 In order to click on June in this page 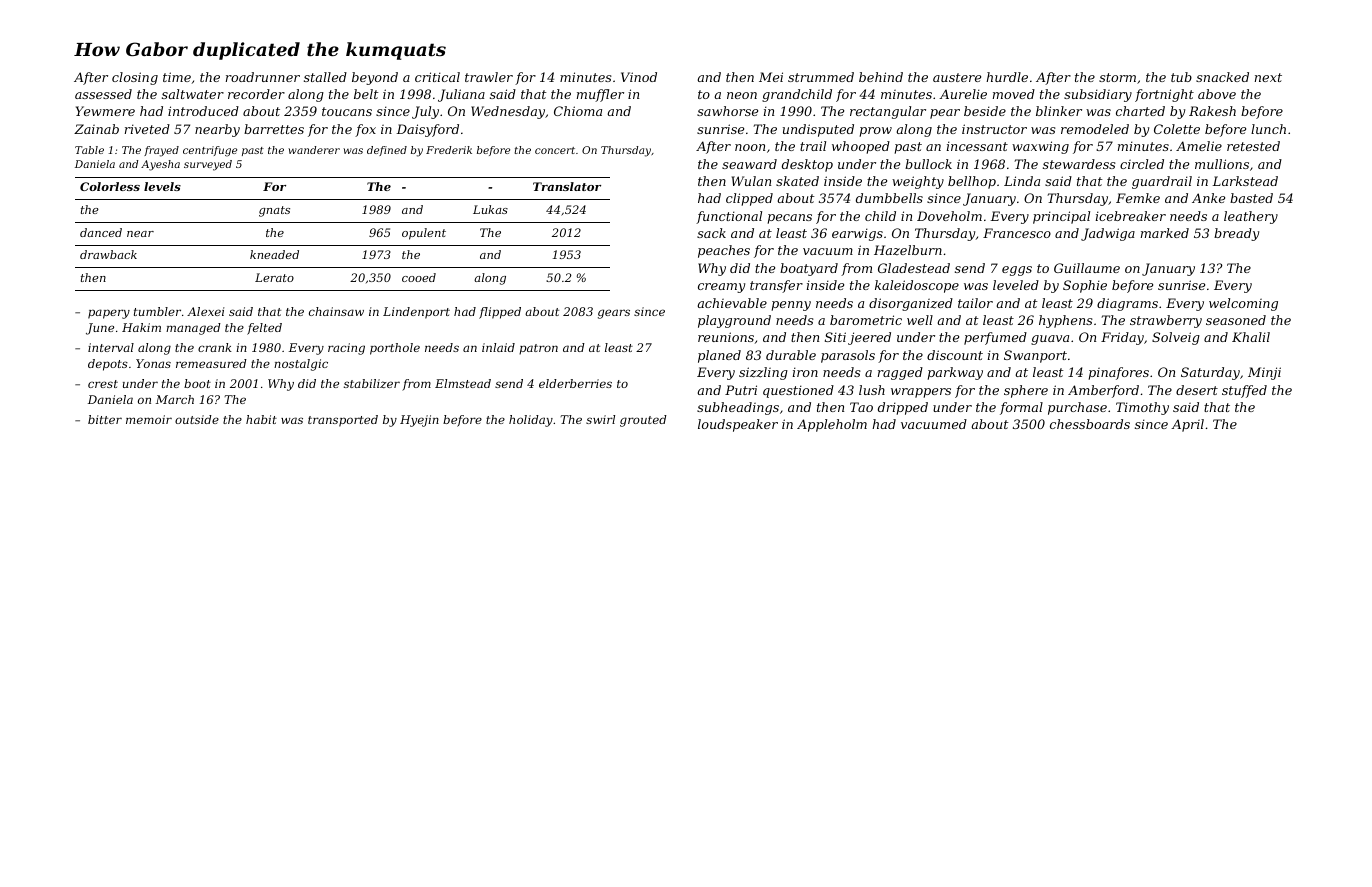, I will do `click(100, 329)`.
